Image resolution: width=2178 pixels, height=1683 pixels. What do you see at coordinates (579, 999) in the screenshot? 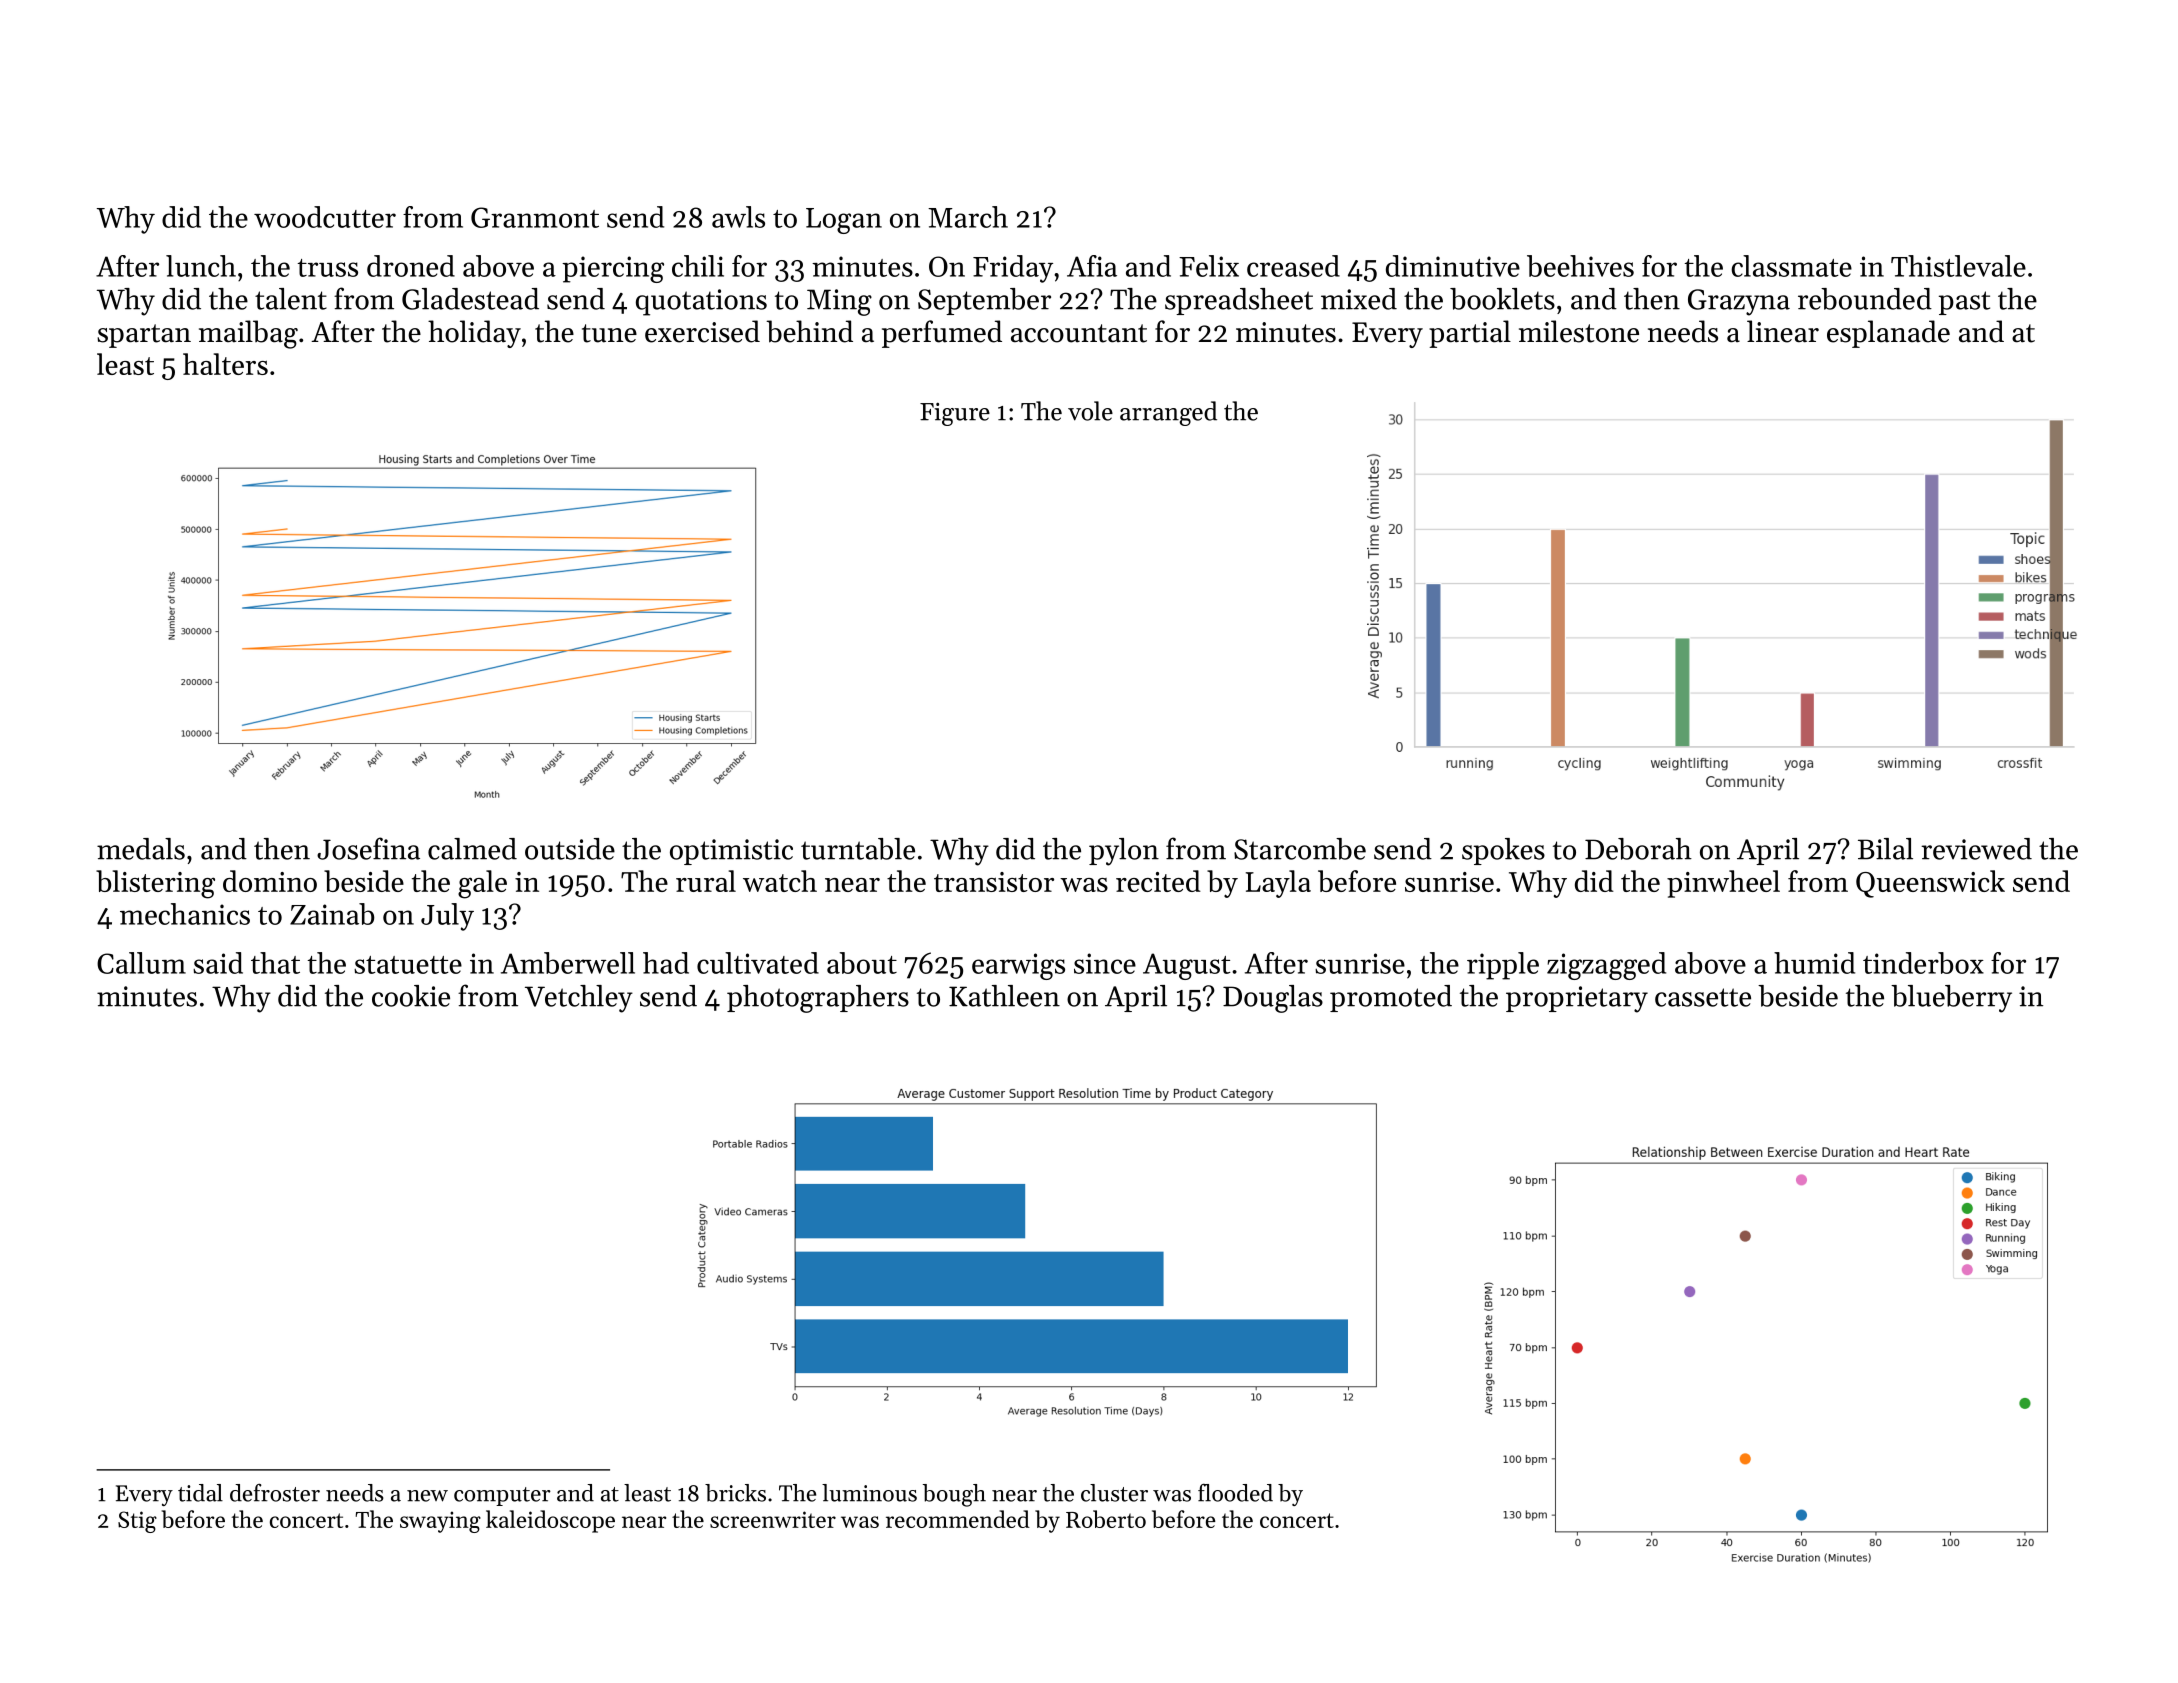
I see `Vetchley` at bounding box center [579, 999].
